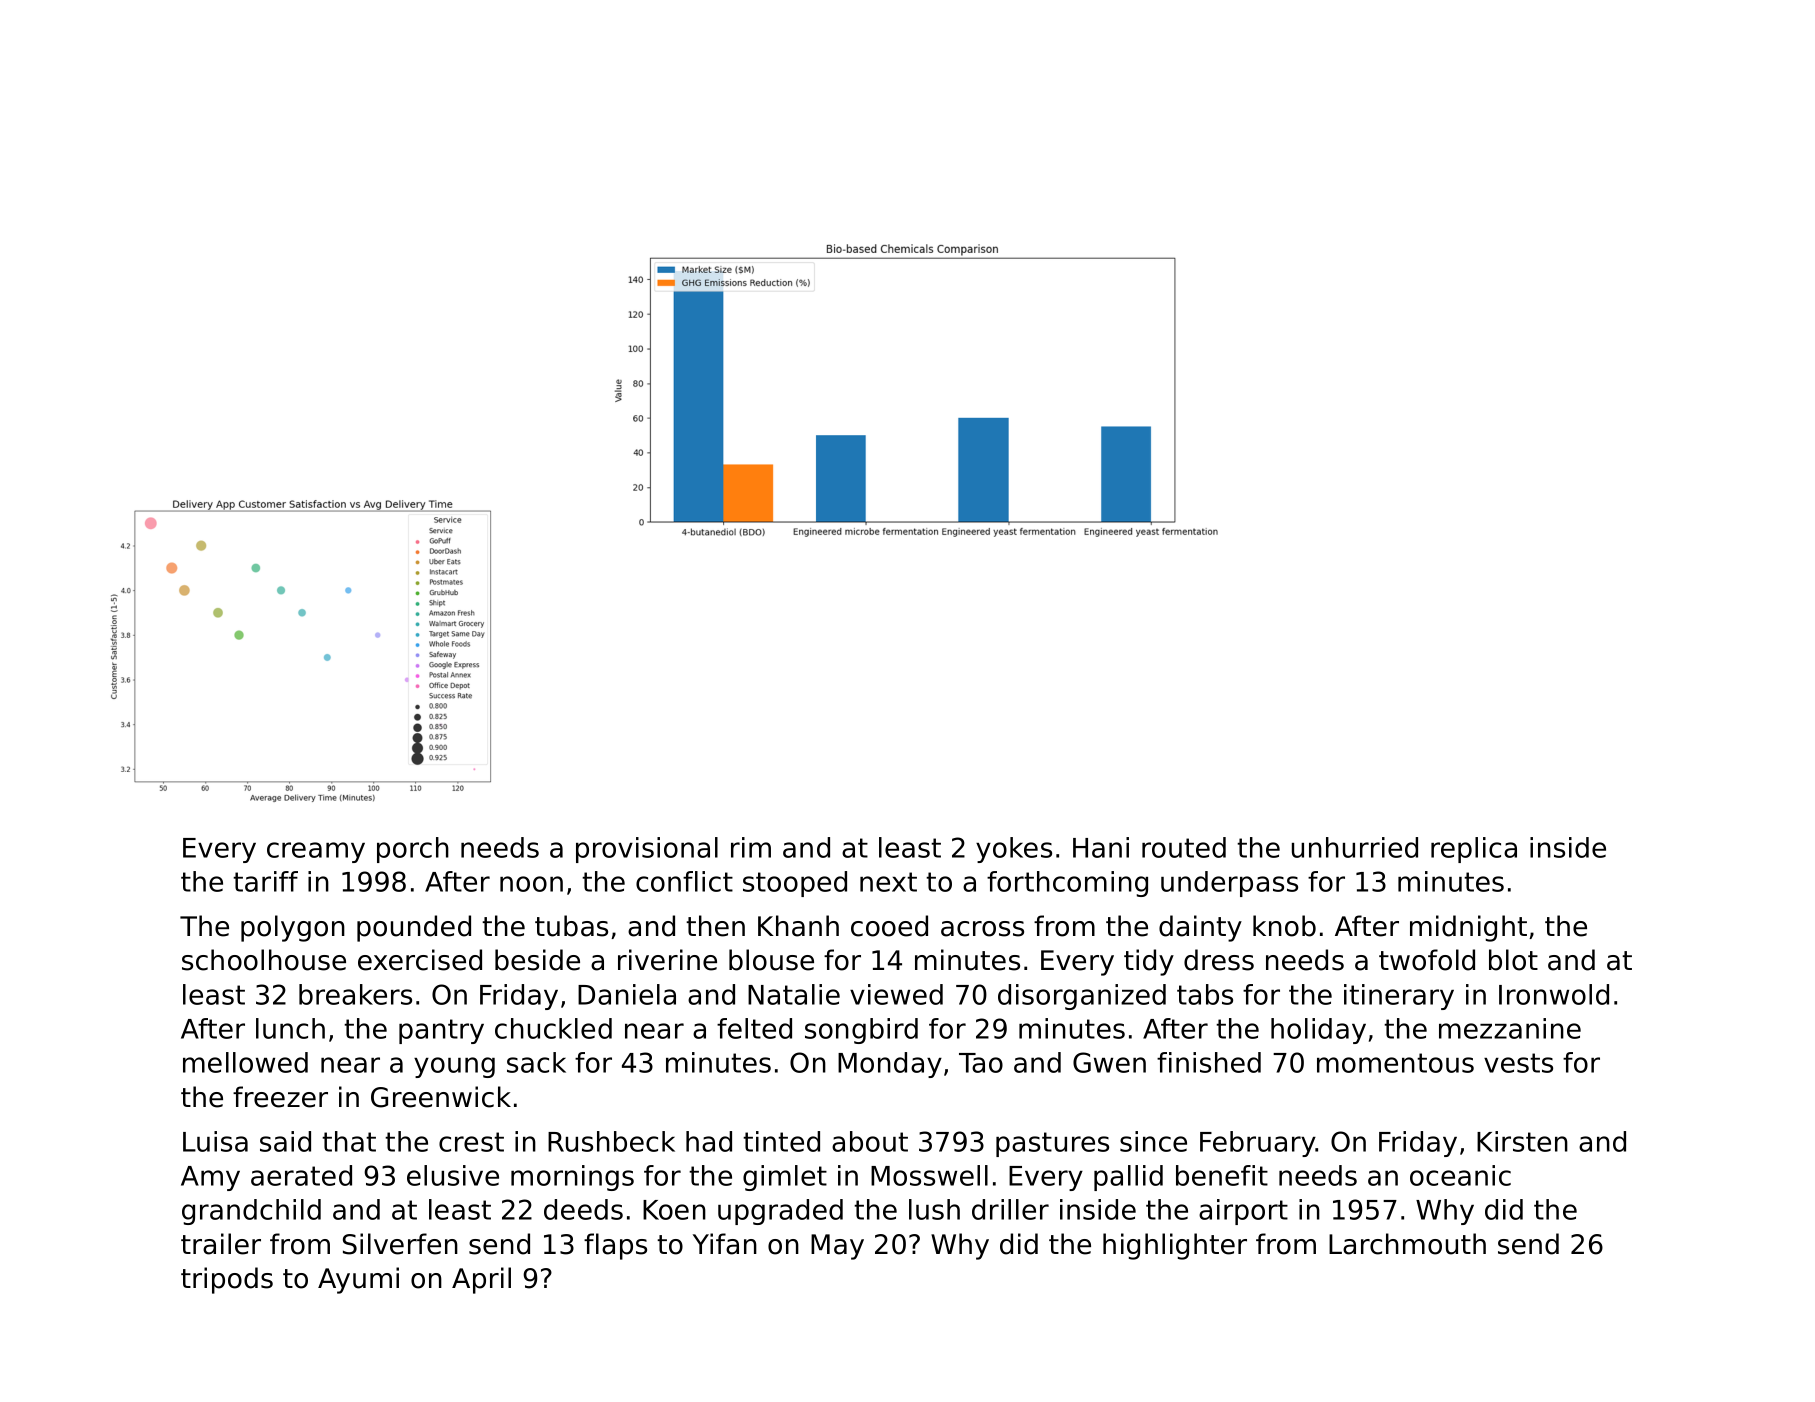 The height and width of the page is (1402, 1815). Describe the element at coordinates (1474, 850) in the page. I see `replica` at that location.
